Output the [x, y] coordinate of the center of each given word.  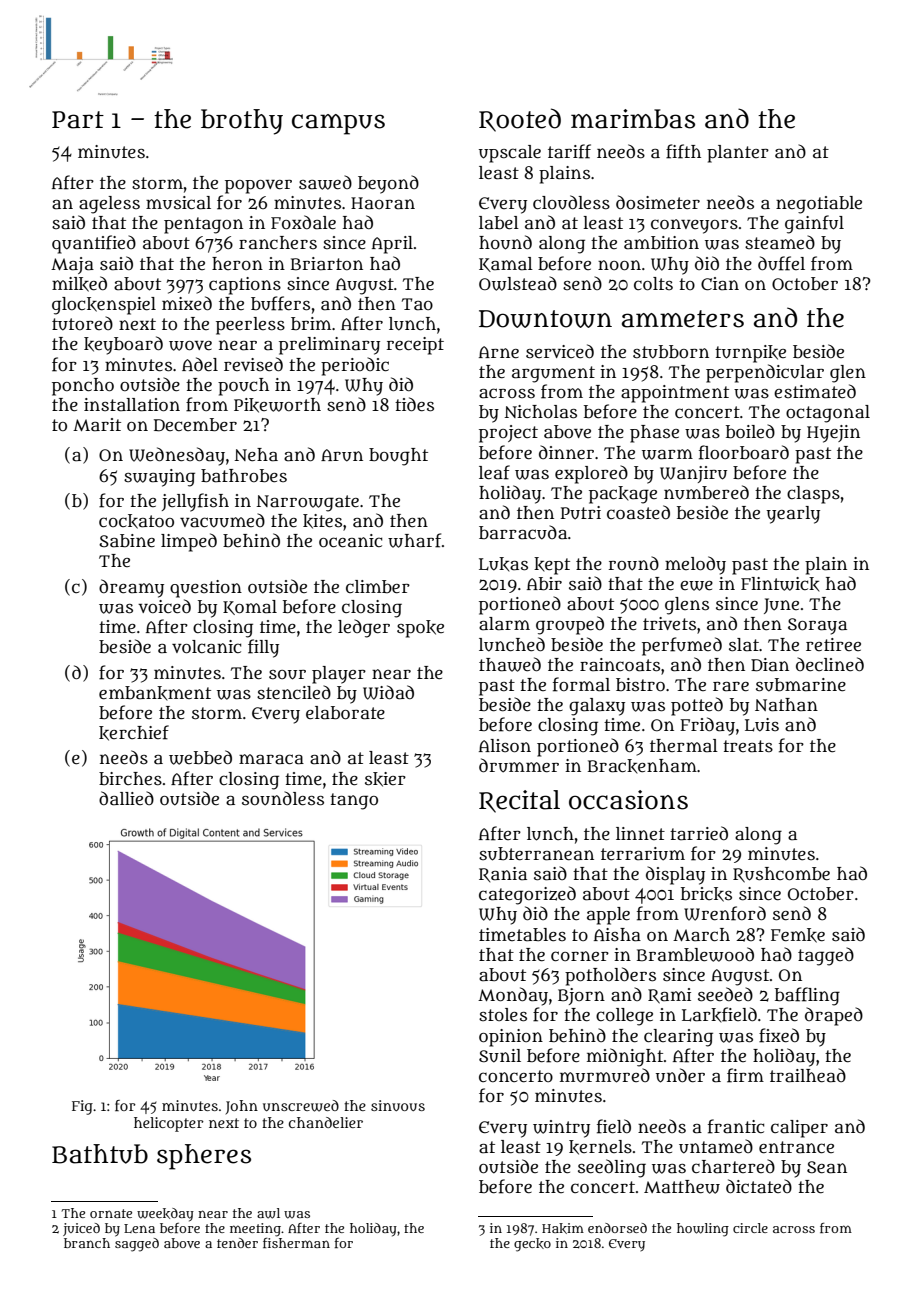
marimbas [633, 119]
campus [338, 124]
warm [667, 454]
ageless [109, 205]
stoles [503, 1015]
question [206, 589]
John [241, 1107]
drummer [519, 765]
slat [744, 645]
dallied [126, 798]
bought [398, 457]
